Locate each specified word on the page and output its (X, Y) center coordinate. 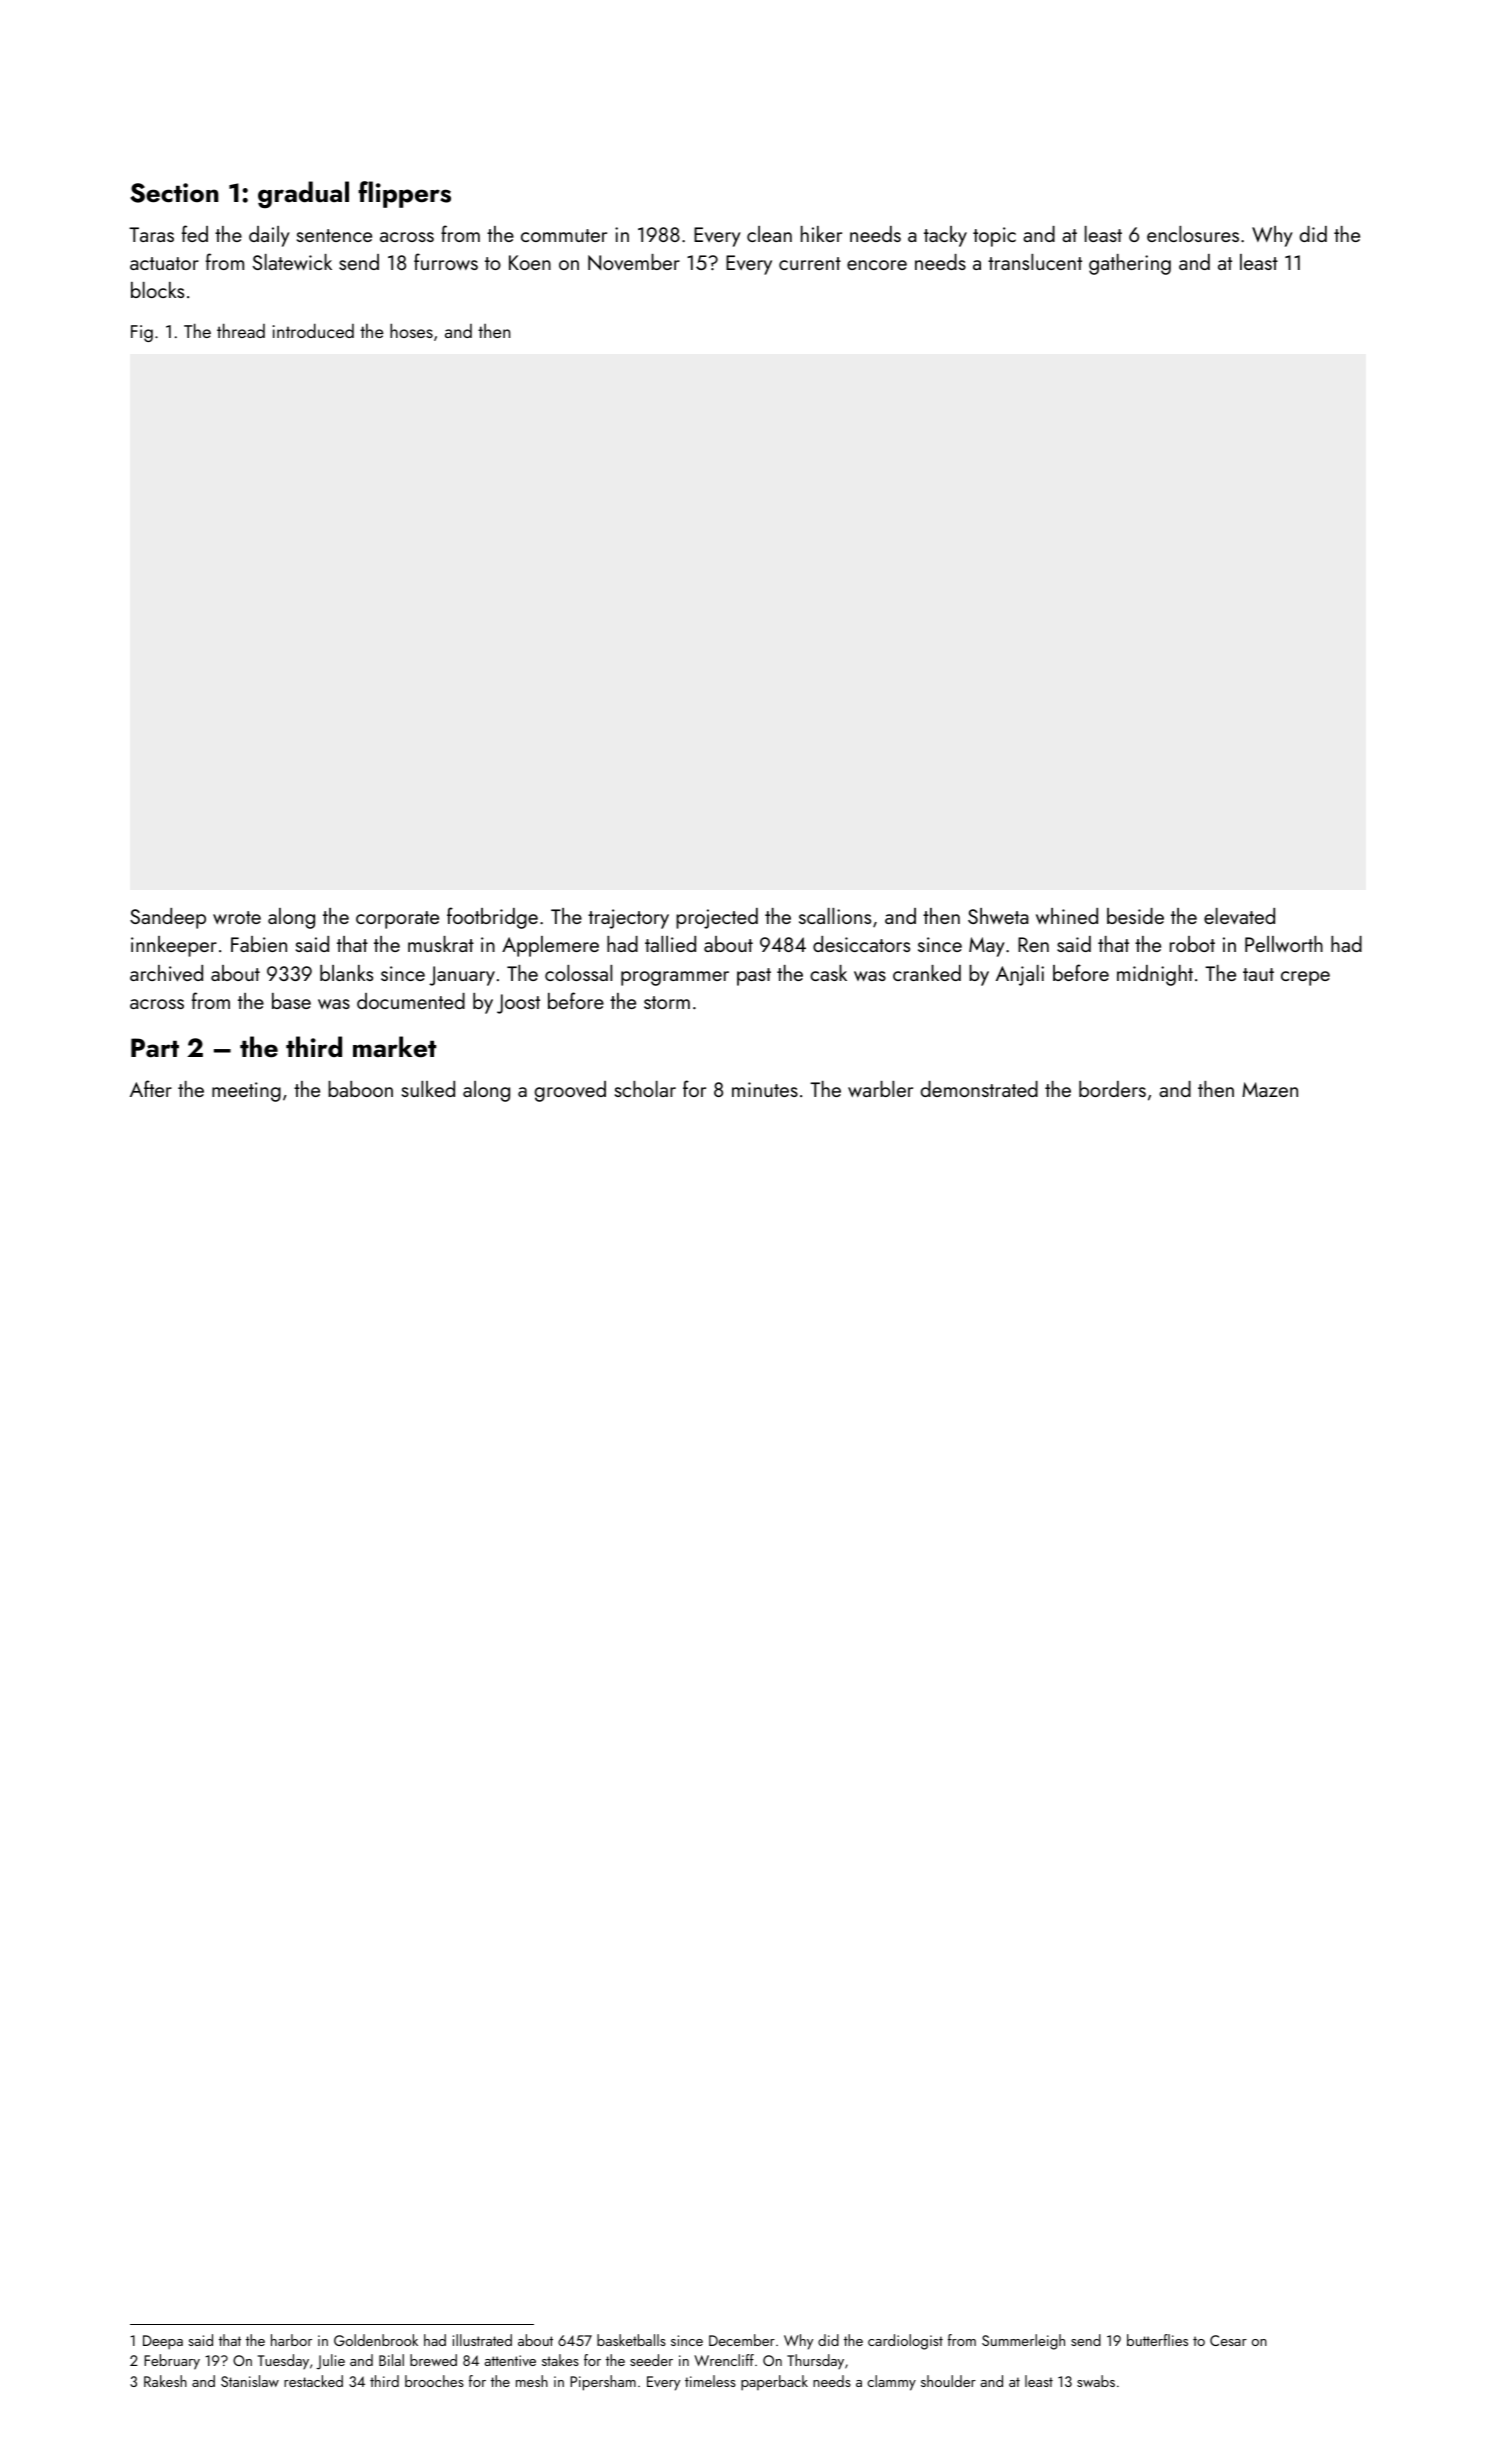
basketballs (631, 2340)
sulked (428, 1089)
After (151, 1088)
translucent (1035, 262)
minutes (765, 1089)
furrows (446, 261)
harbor (291, 2340)
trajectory (628, 919)
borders (1112, 1089)
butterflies (1157, 2340)
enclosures (1193, 234)
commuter (564, 235)
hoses (411, 330)
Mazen (1270, 1089)
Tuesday (283, 2361)
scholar (645, 1089)
